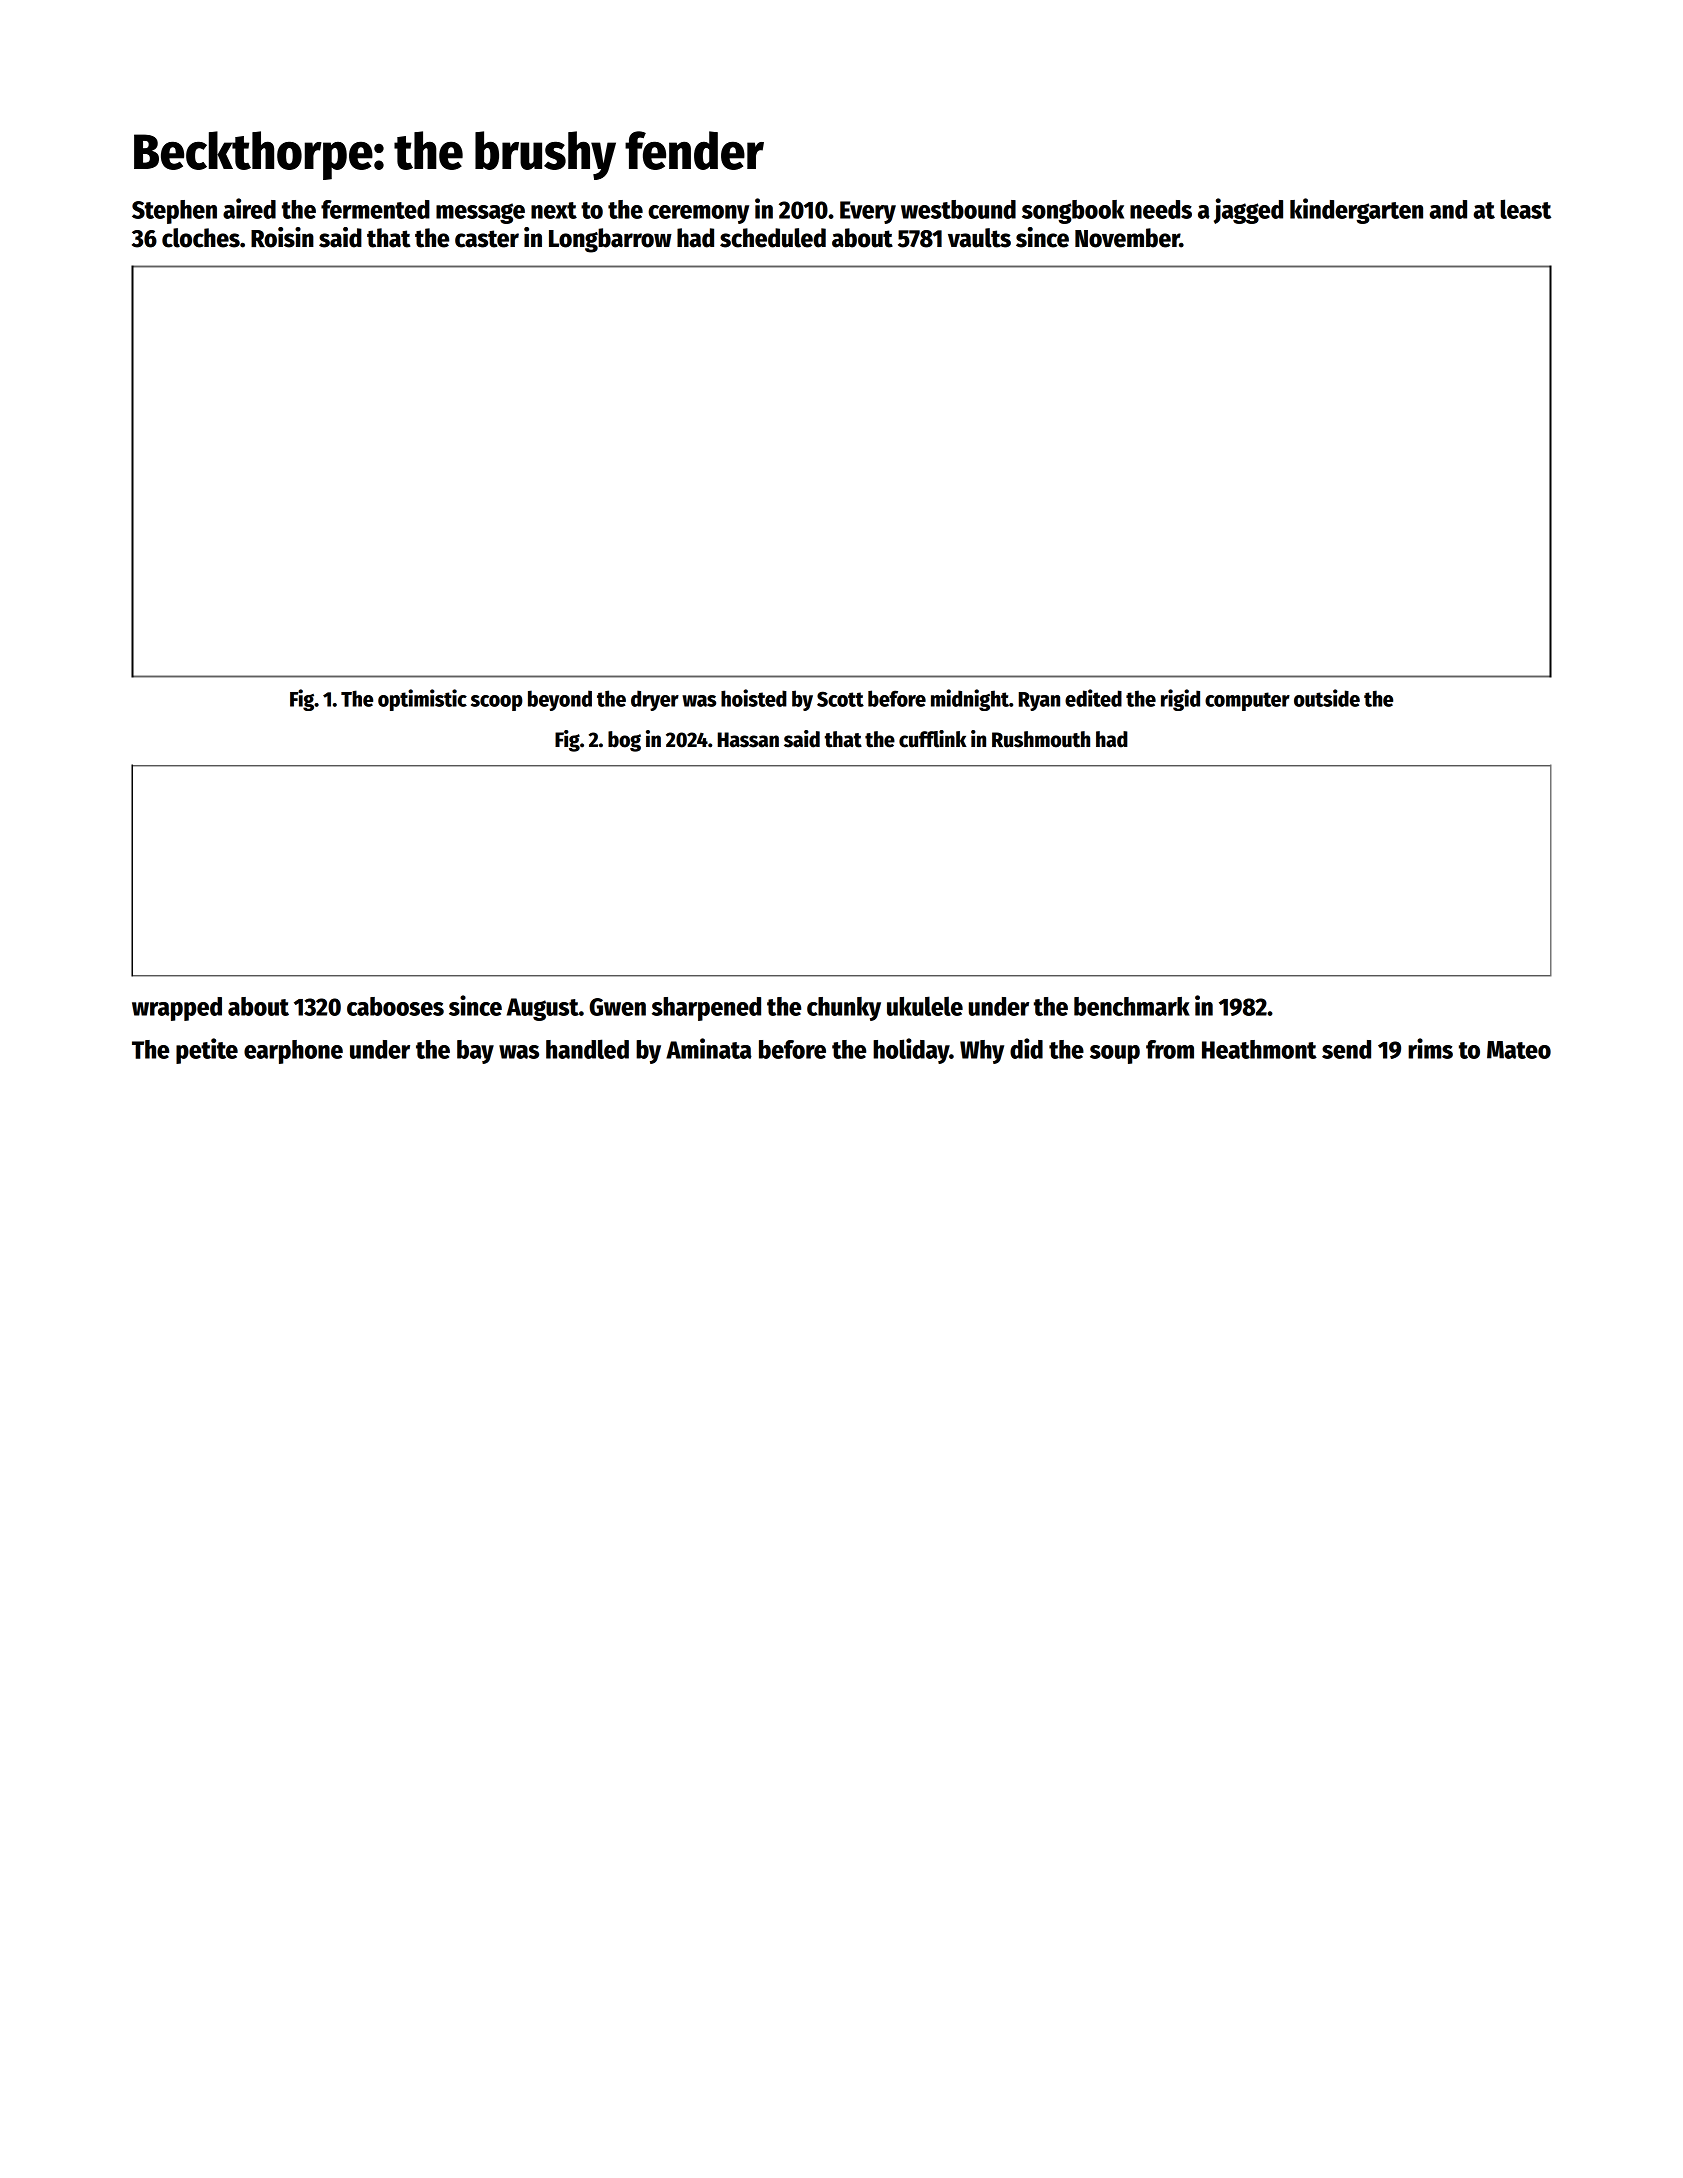 This screenshot has height=2178, width=1683. I want to click on westbound, so click(958, 209).
